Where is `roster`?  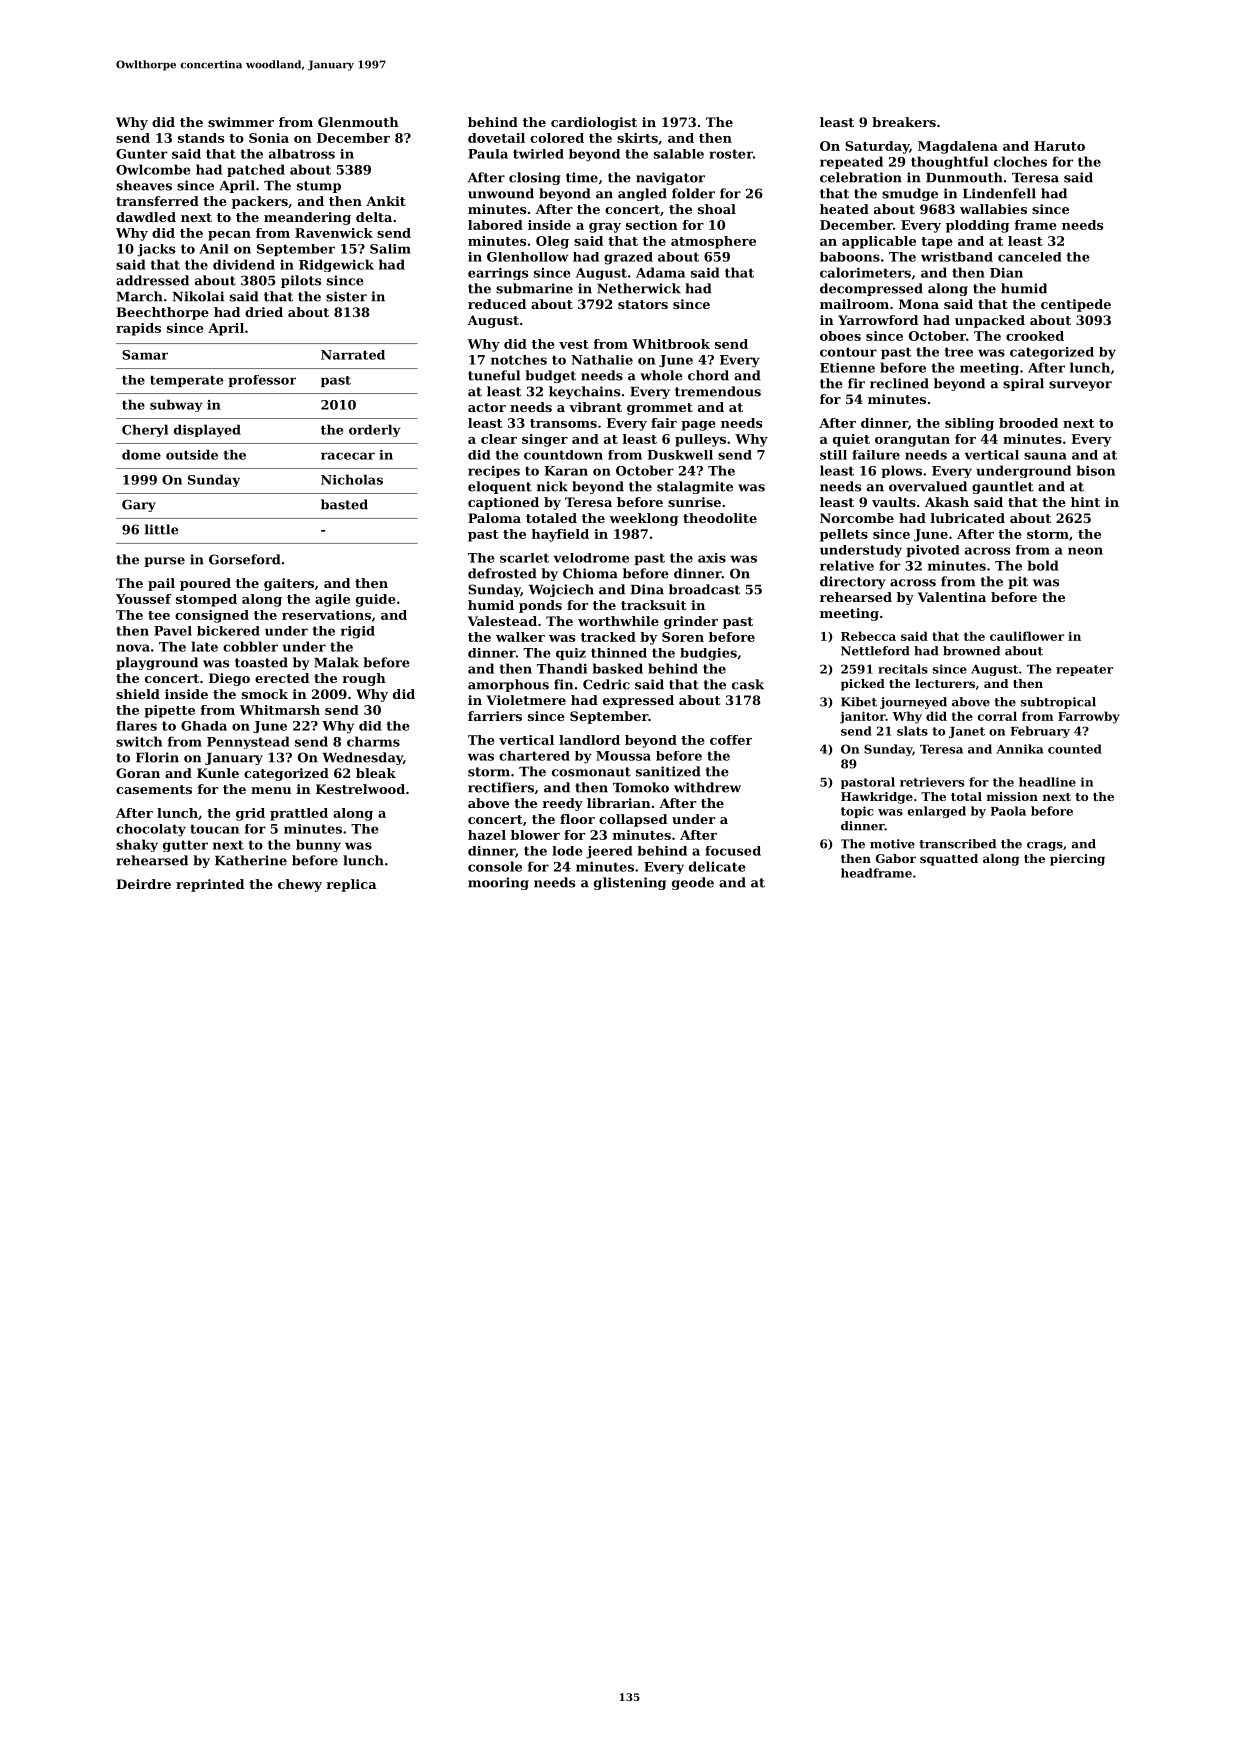 roster is located at coordinates (731, 154).
